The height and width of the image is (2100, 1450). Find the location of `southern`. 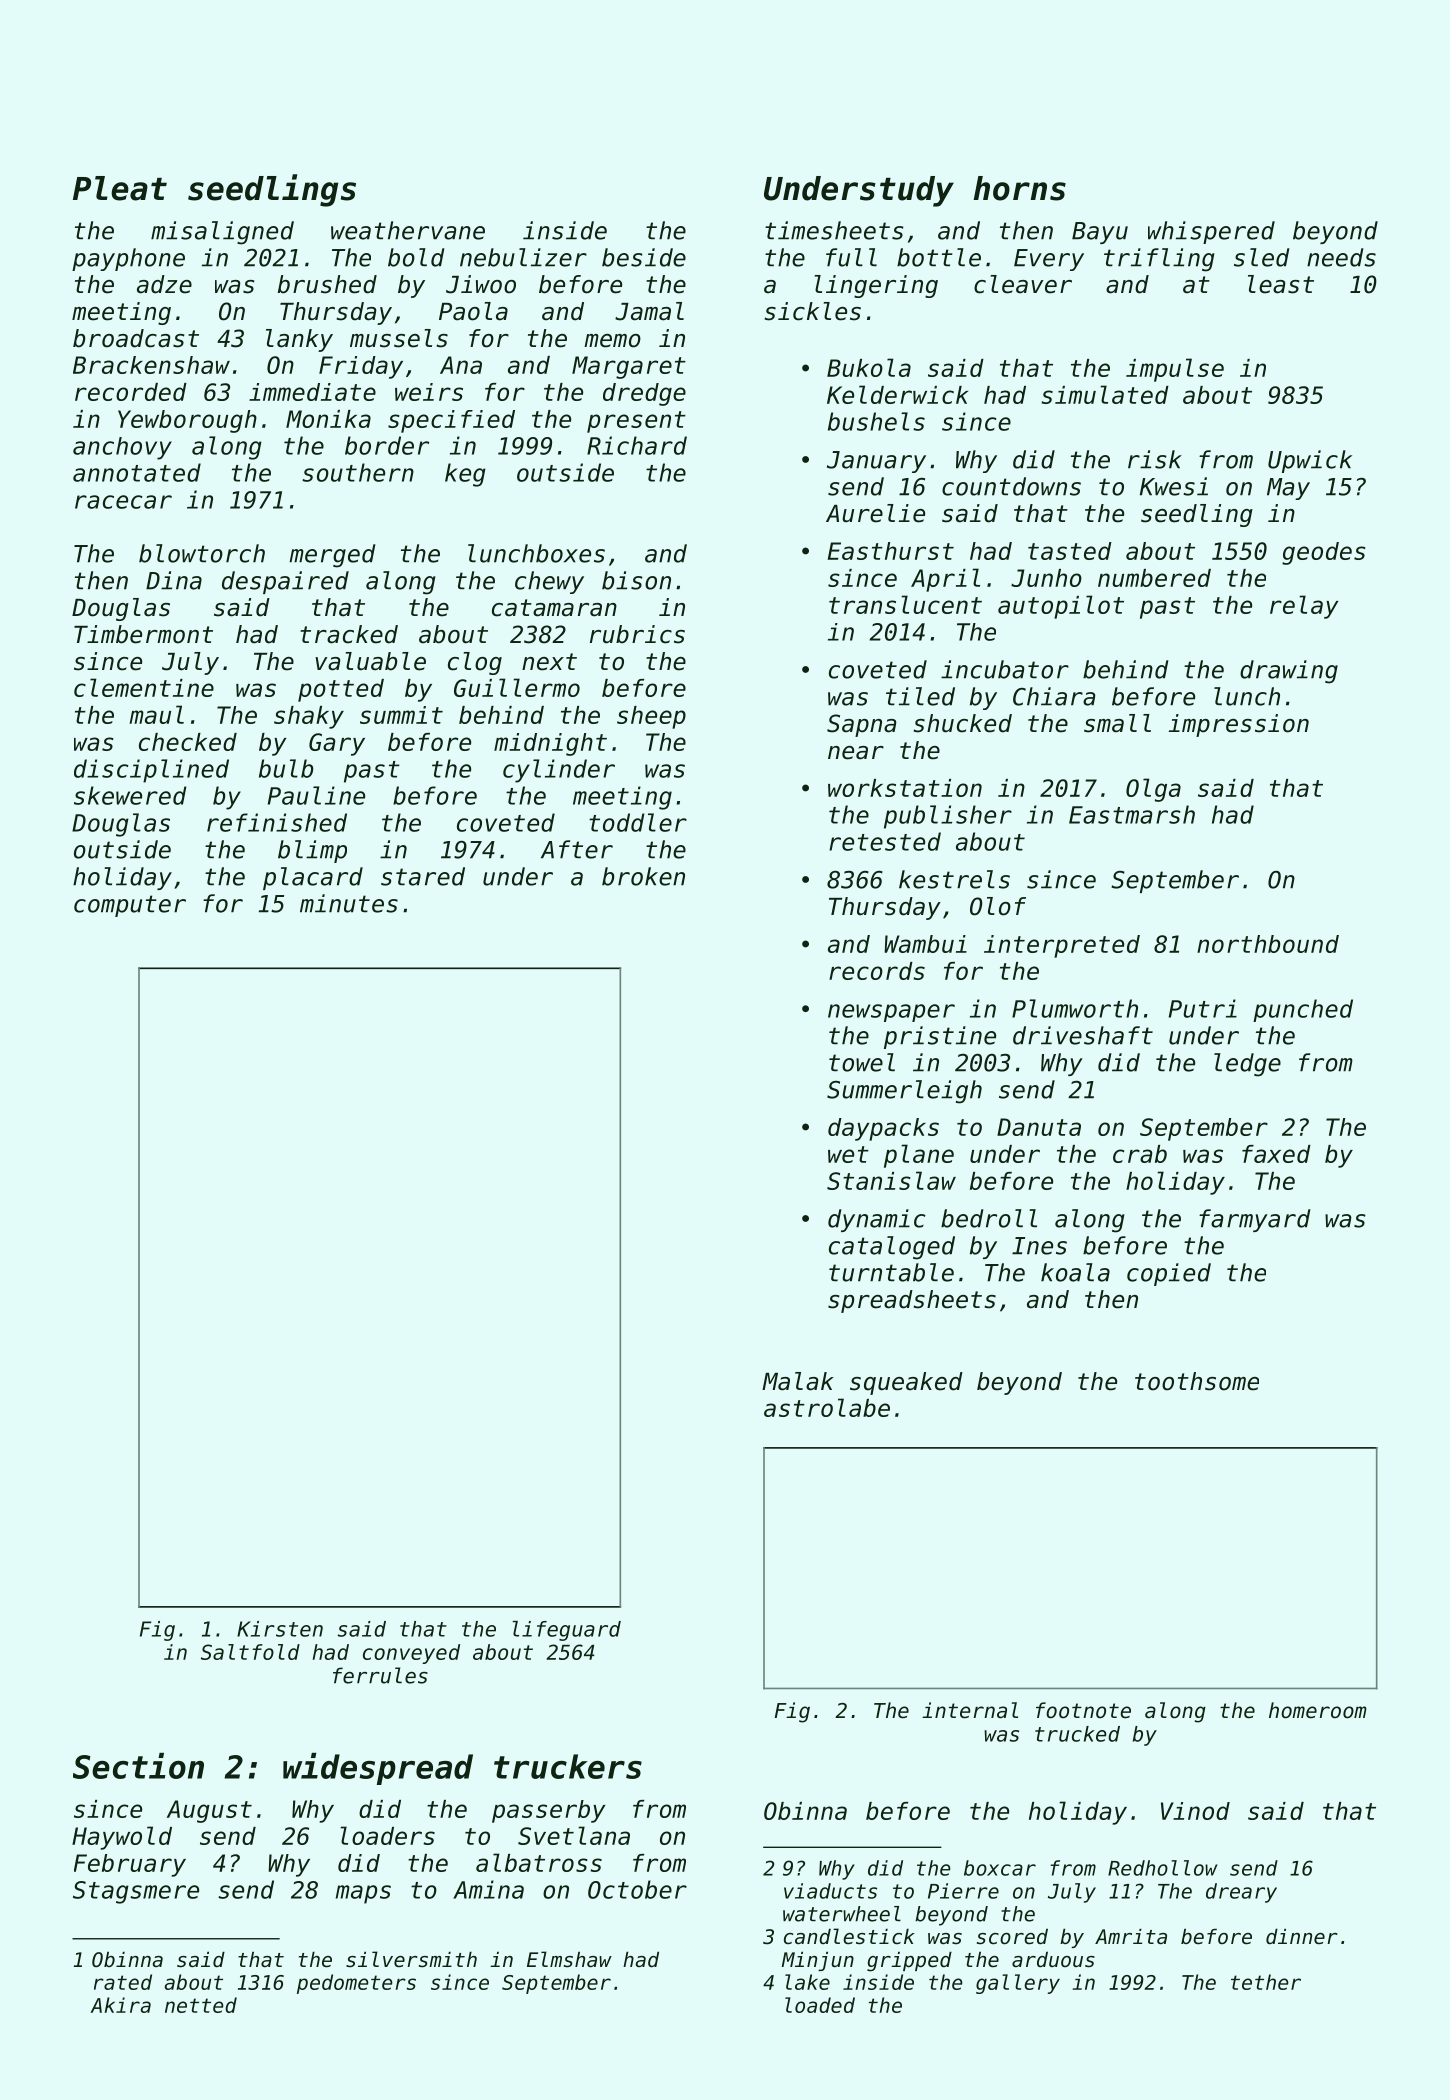

southern is located at coordinates (358, 472).
